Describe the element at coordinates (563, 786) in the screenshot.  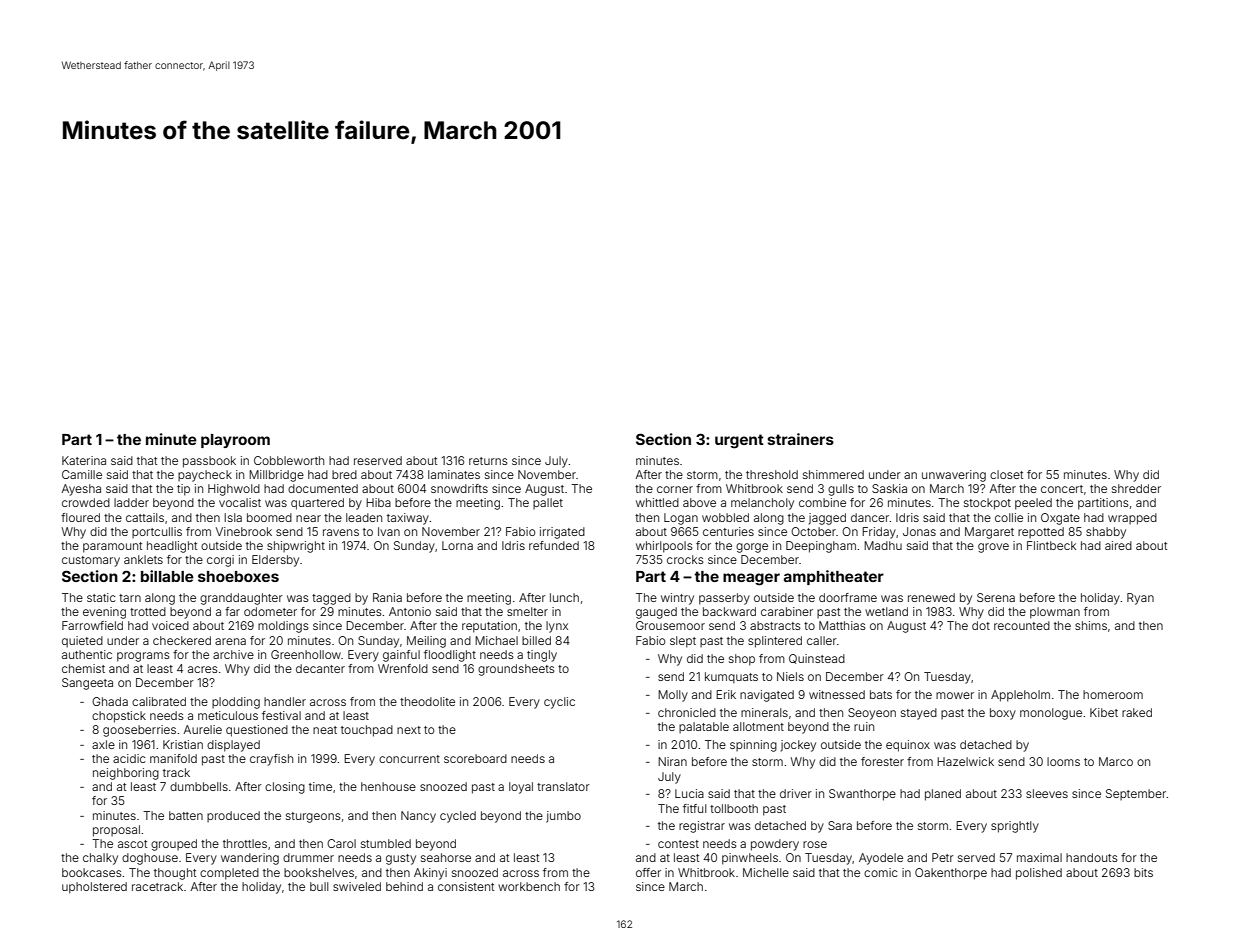
I see `translator` at that location.
